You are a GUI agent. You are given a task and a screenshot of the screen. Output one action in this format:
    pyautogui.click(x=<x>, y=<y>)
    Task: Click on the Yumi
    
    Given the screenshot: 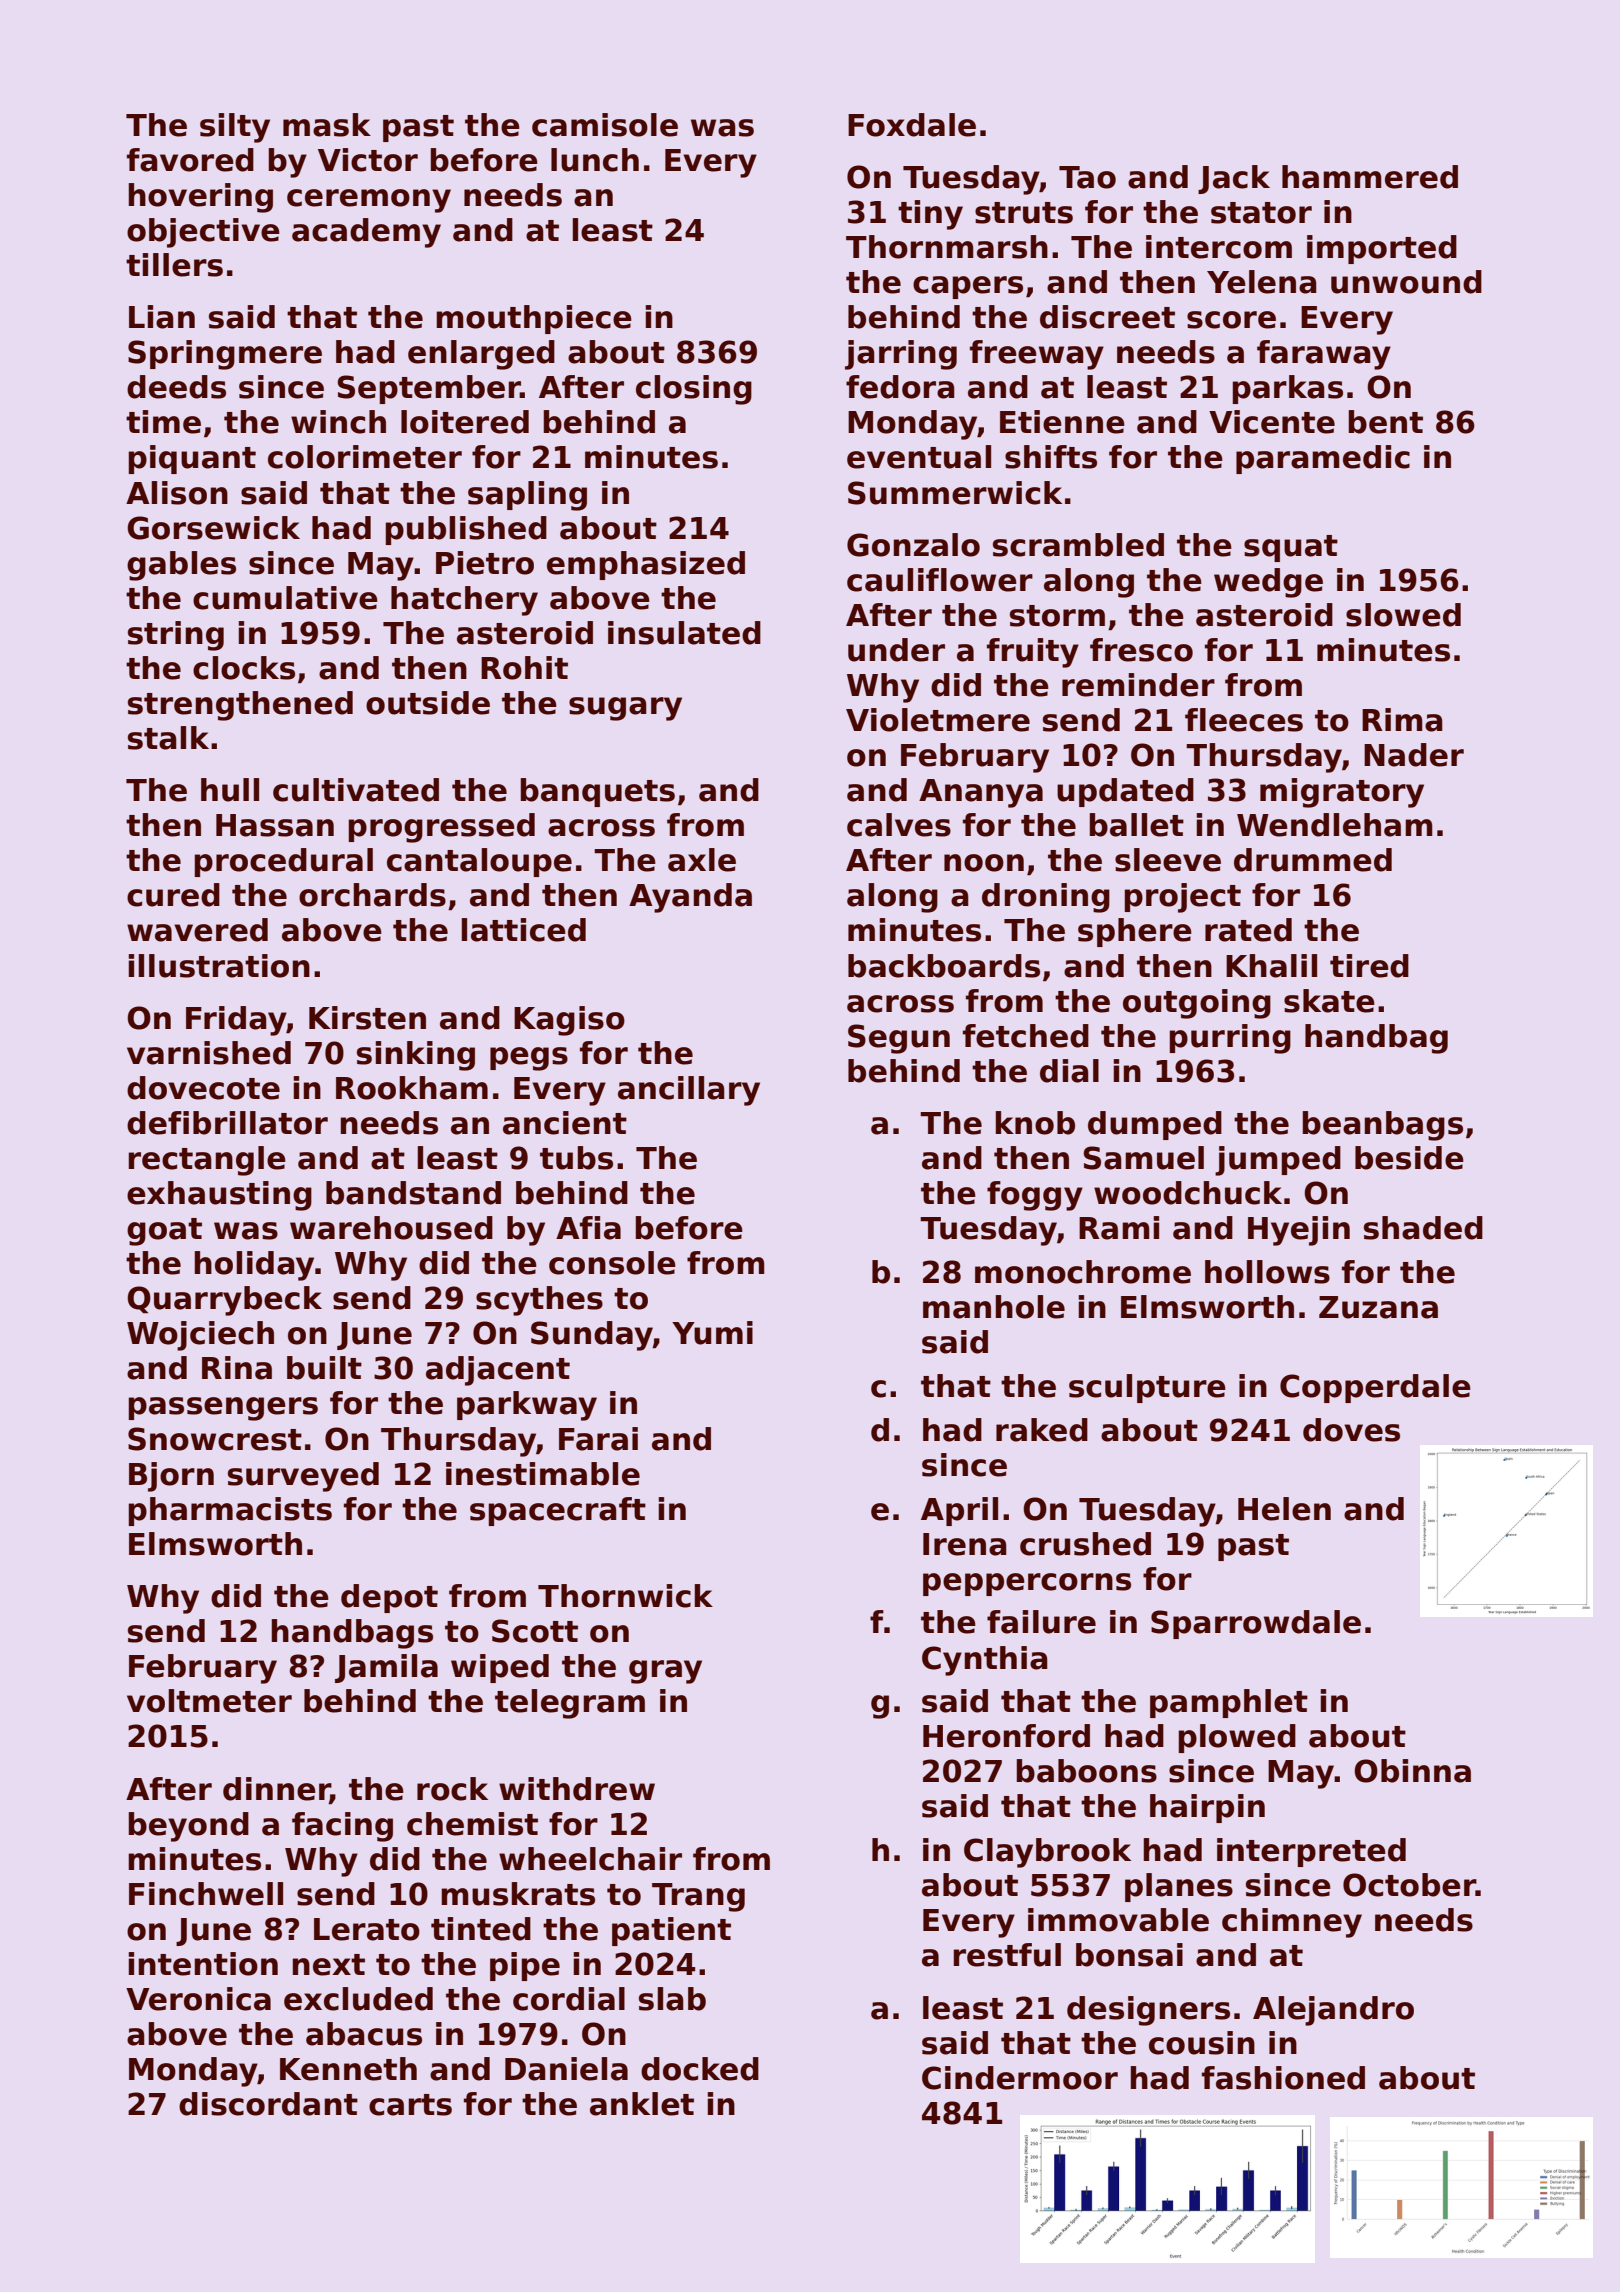 What is the action you would take?
    pyautogui.click(x=712, y=1333)
